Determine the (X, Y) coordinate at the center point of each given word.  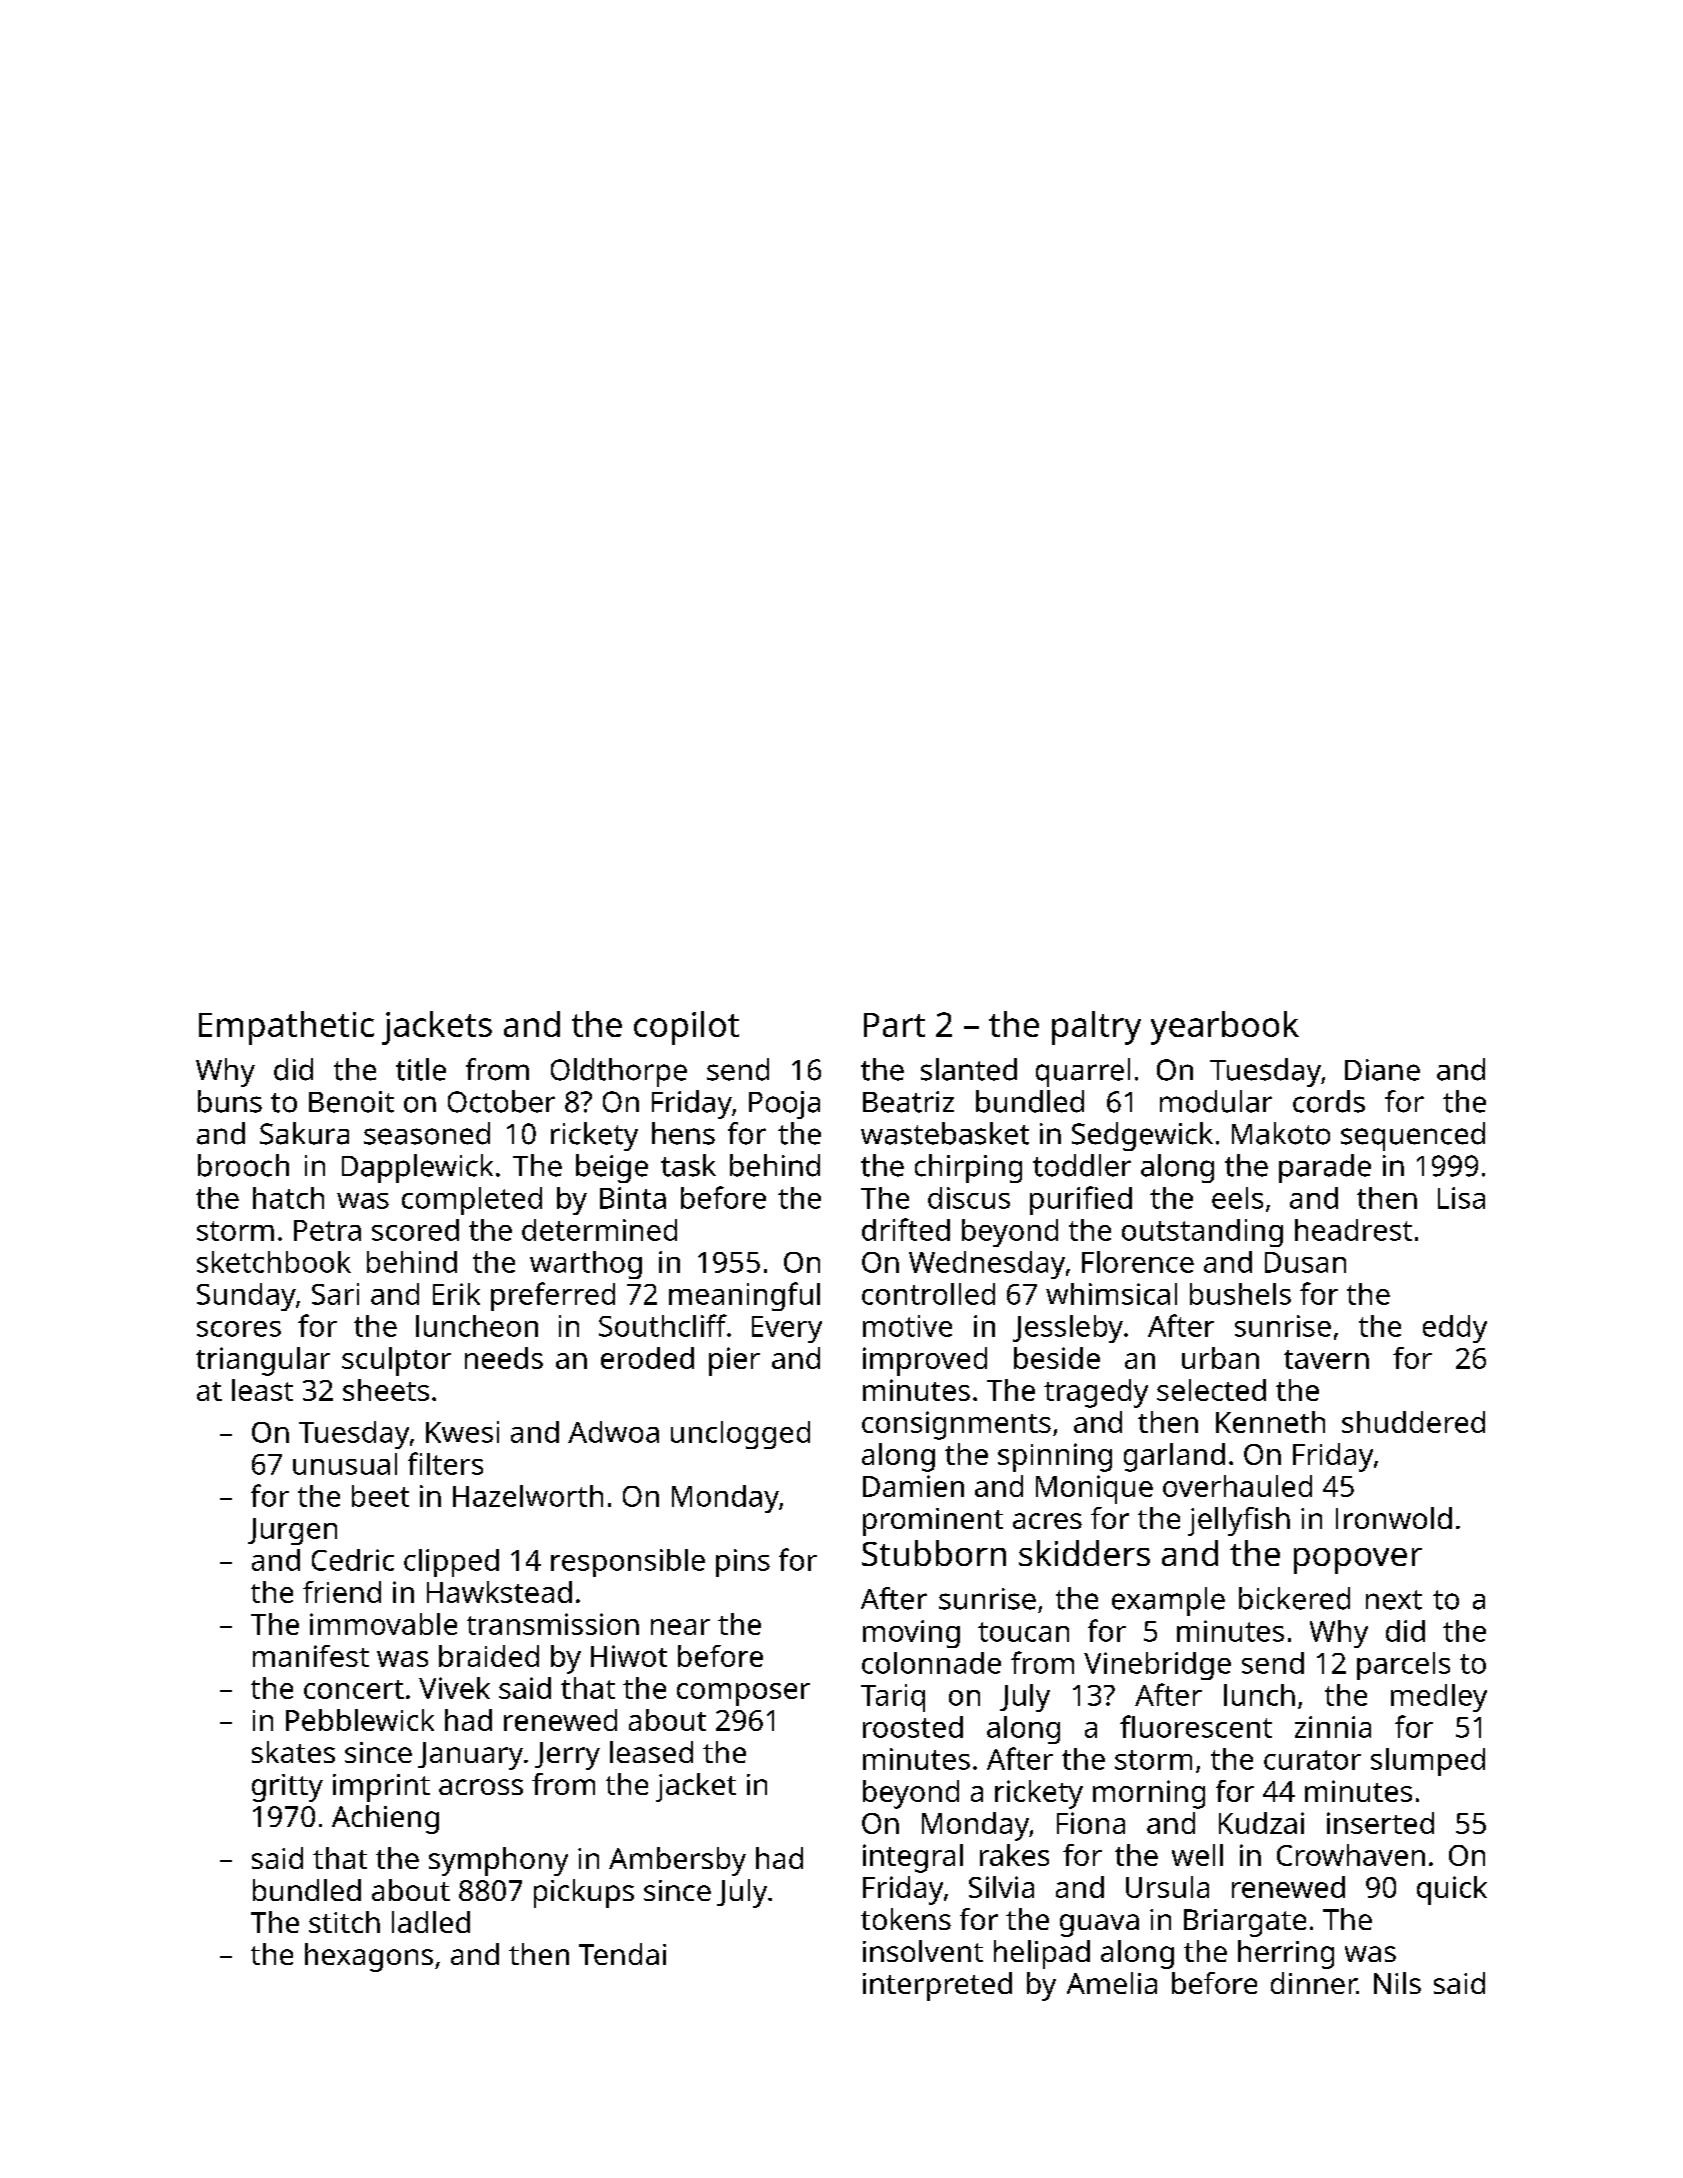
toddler (1082, 1165)
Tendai (622, 1954)
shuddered (1413, 1422)
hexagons (369, 1957)
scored (415, 1230)
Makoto (1281, 1133)
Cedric (353, 1560)
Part (894, 1025)
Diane (1382, 1070)
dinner (1314, 1983)
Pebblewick (360, 1720)
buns (230, 1101)
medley (1439, 1698)
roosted (913, 1727)
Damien (913, 1486)
